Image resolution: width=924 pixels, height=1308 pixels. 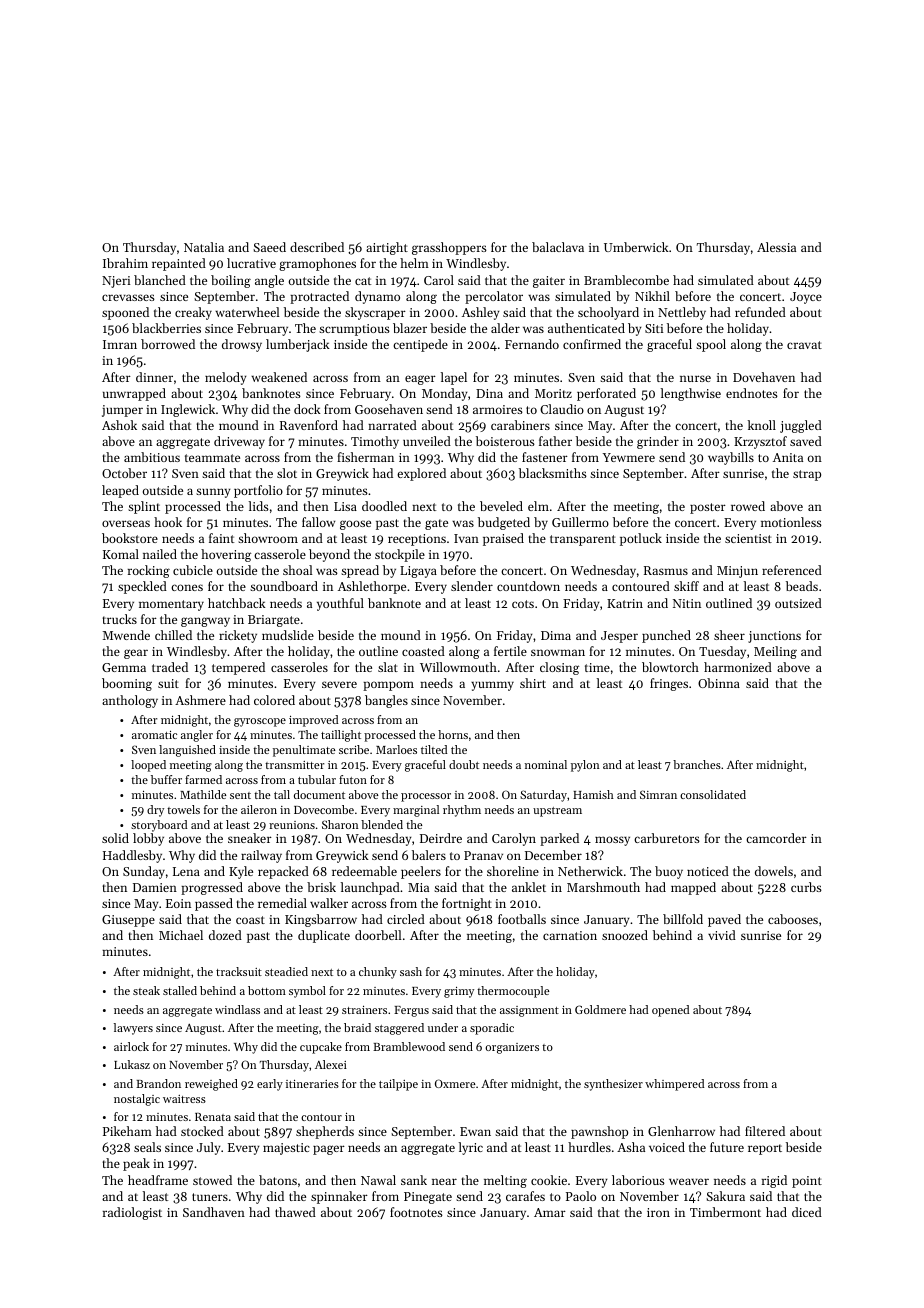 What do you see at coordinates (127, 1131) in the screenshot?
I see `Pikeham` at bounding box center [127, 1131].
